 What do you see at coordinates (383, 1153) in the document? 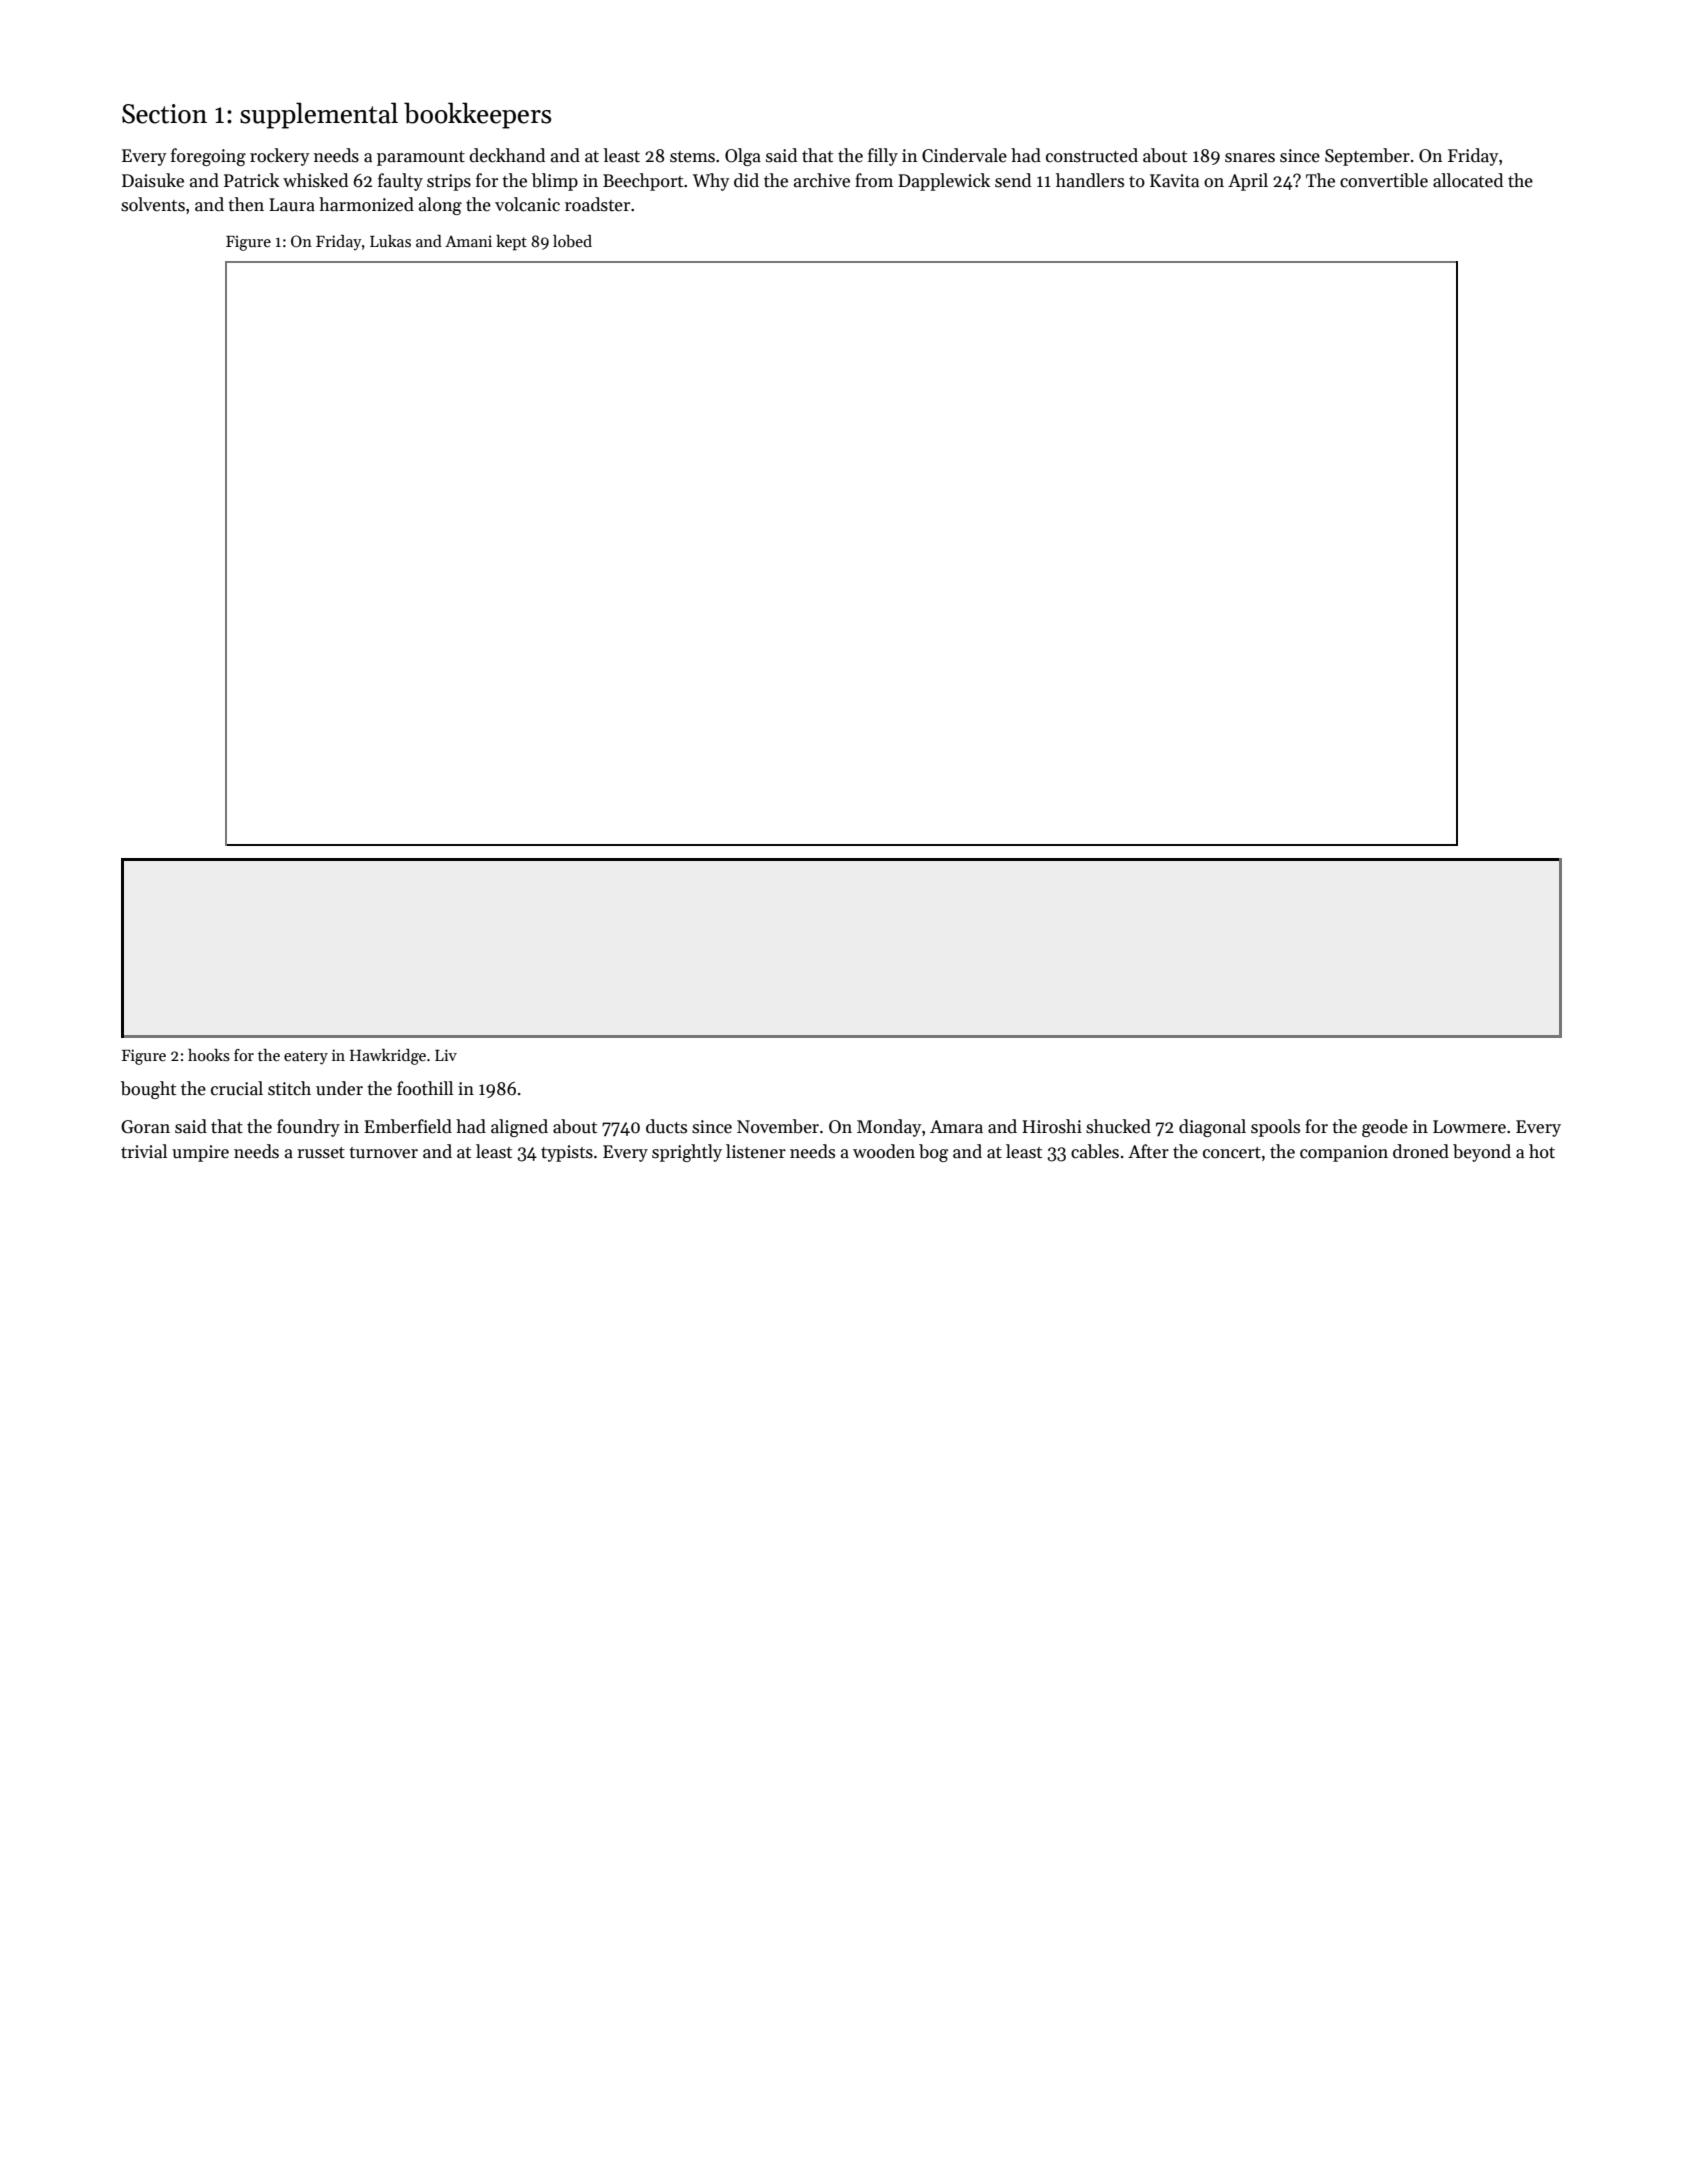
I see `turnover` at bounding box center [383, 1153].
